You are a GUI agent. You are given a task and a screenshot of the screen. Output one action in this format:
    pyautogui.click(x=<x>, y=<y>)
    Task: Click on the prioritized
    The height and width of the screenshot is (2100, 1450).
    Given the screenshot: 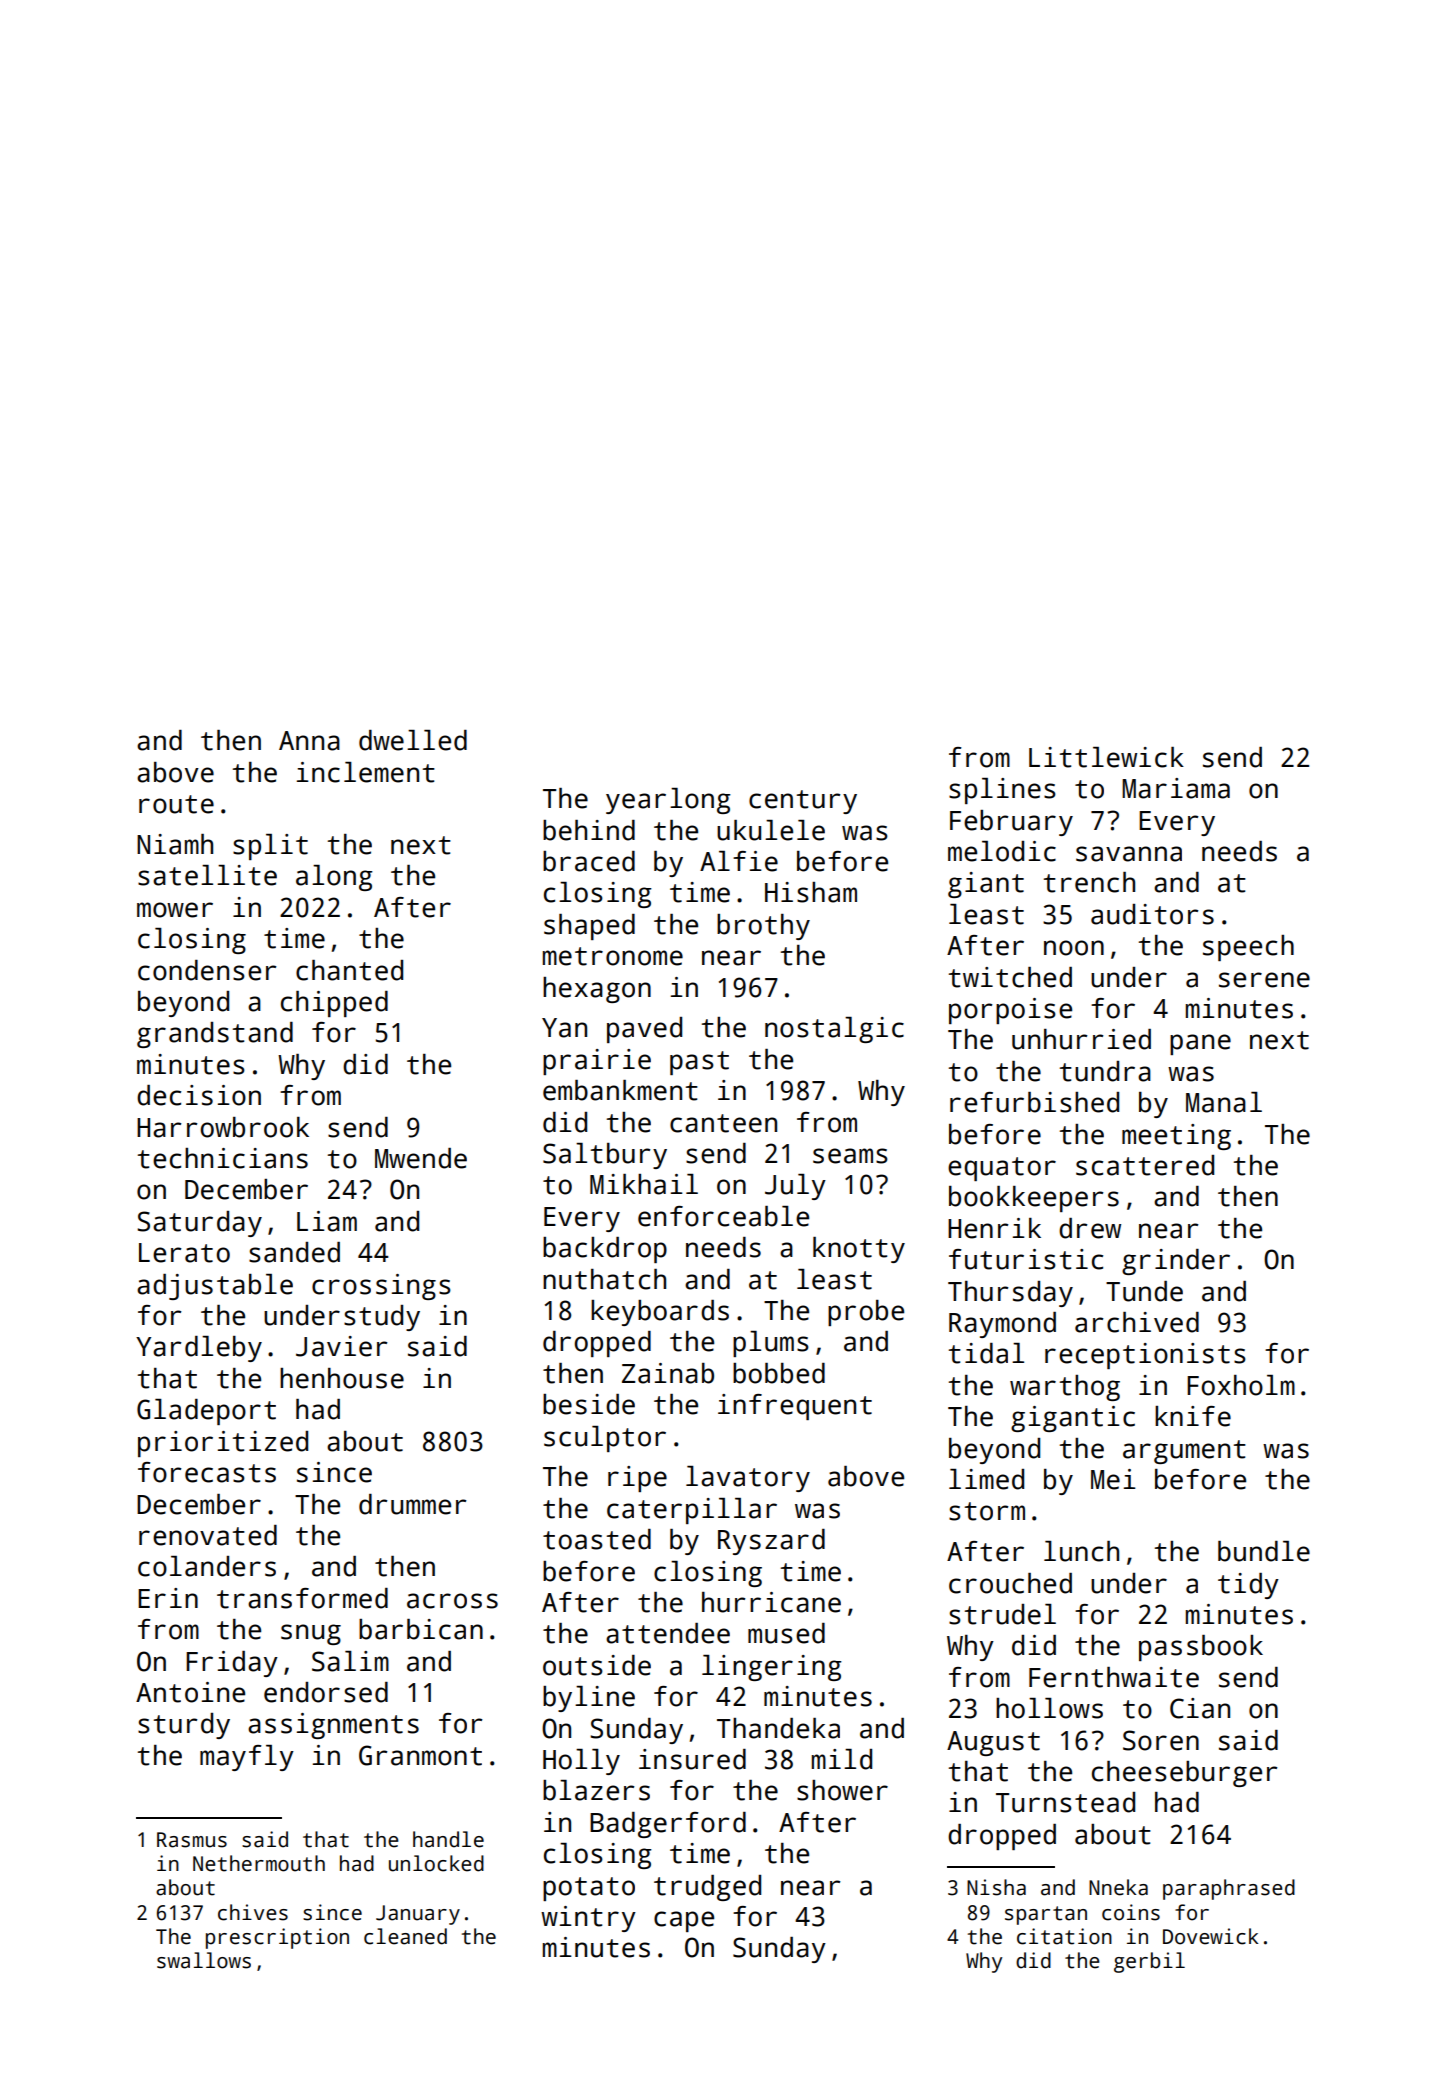 What is the action you would take?
    pyautogui.click(x=223, y=1444)
